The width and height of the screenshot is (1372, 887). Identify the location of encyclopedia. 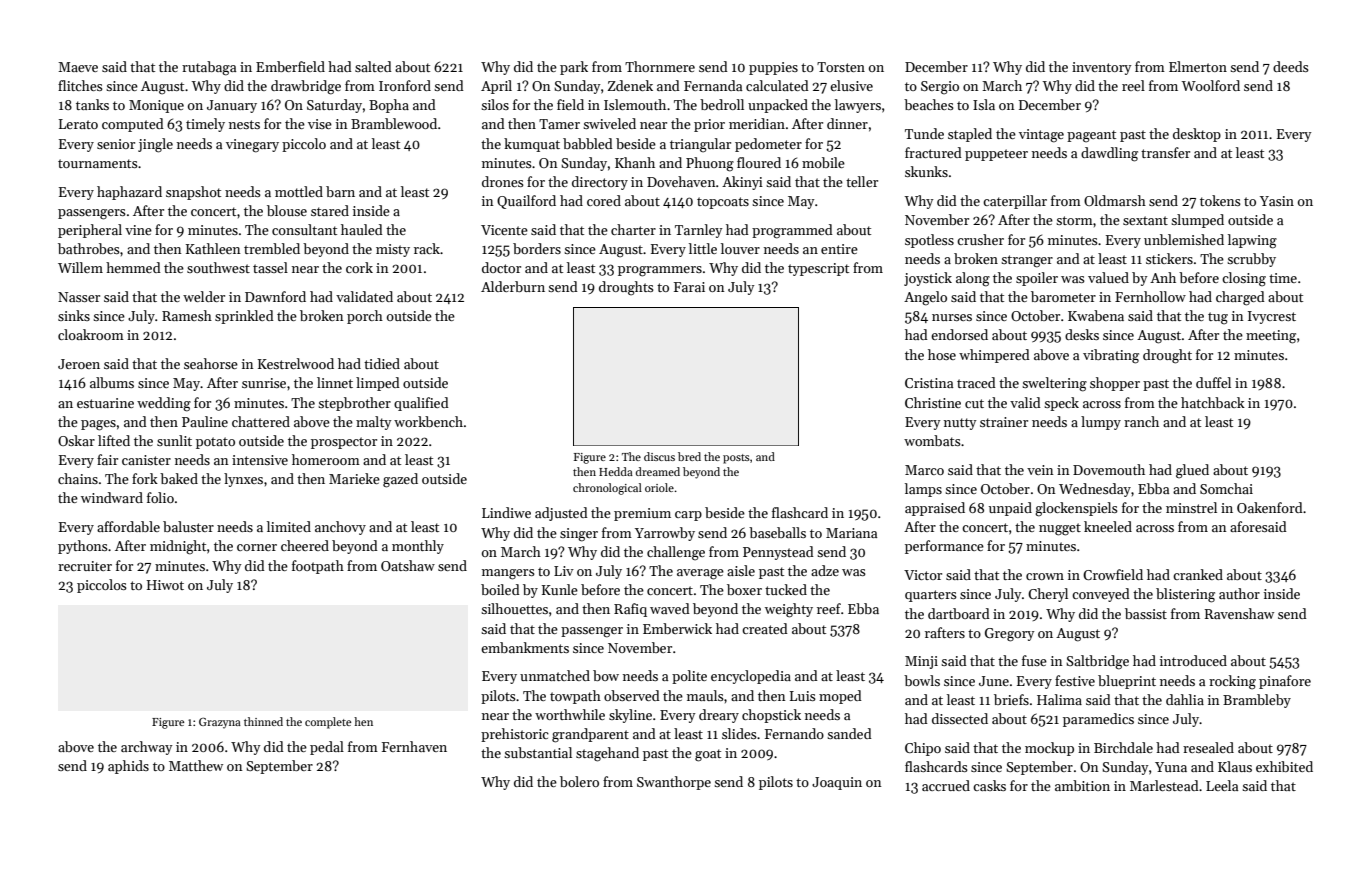
(751, 677).
